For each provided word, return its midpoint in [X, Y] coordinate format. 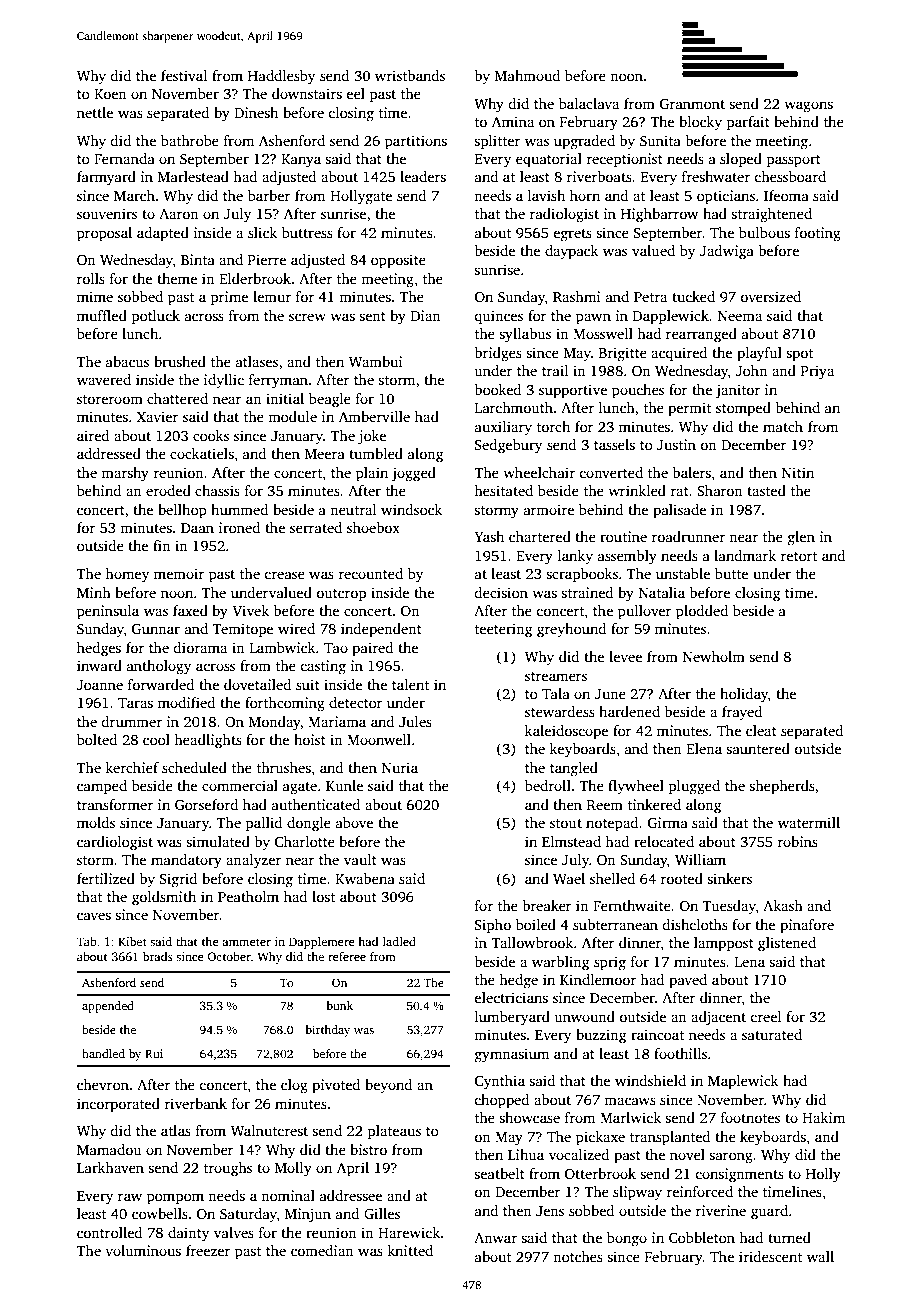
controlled [109, 1232]
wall [820, 1256]
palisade [679, 511]
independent [381, 630]
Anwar [495, 1238]
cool [156, 739]
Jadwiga [727, 252]
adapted [163, 234]
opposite [398, 261]
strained [587, 592]
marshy [125, 474]
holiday [744, 695]
